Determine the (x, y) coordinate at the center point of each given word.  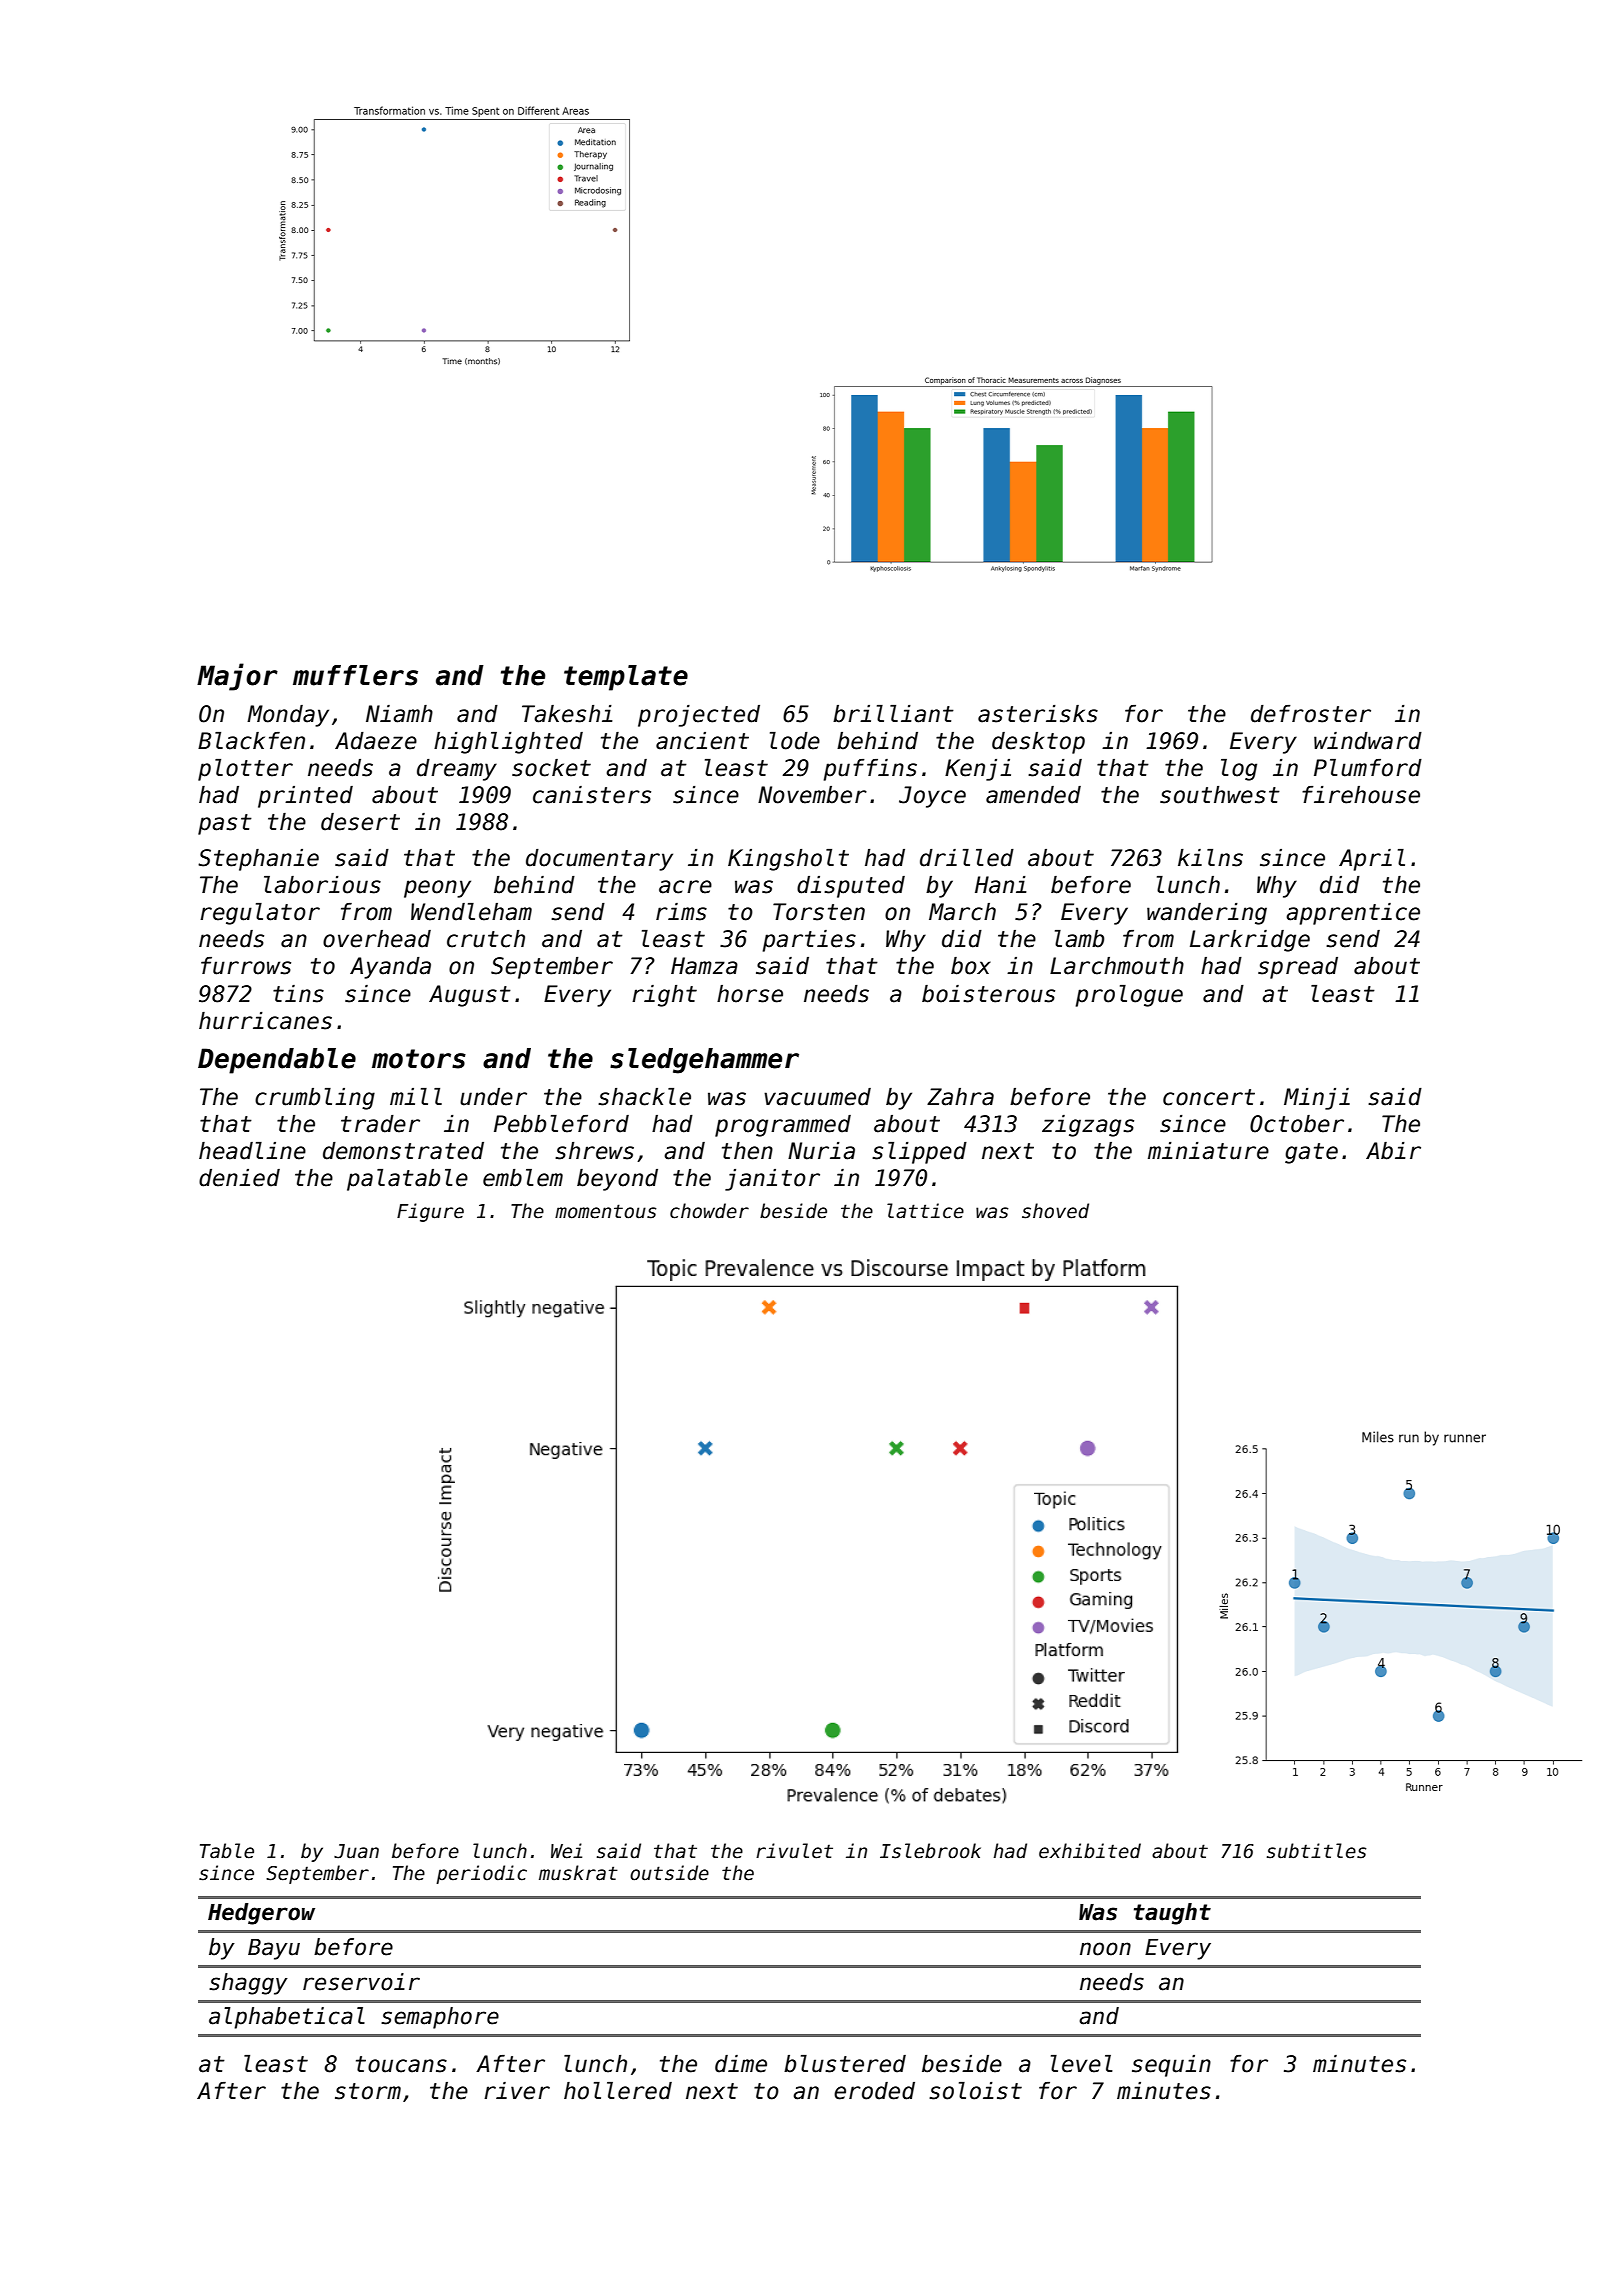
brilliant (893, 714)
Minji (1317, 1099)
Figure (430, 1212)
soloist (975, 2091)
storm (368, 2091)
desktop (1038, 743)
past (225, 824)
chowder (709, 1211)
